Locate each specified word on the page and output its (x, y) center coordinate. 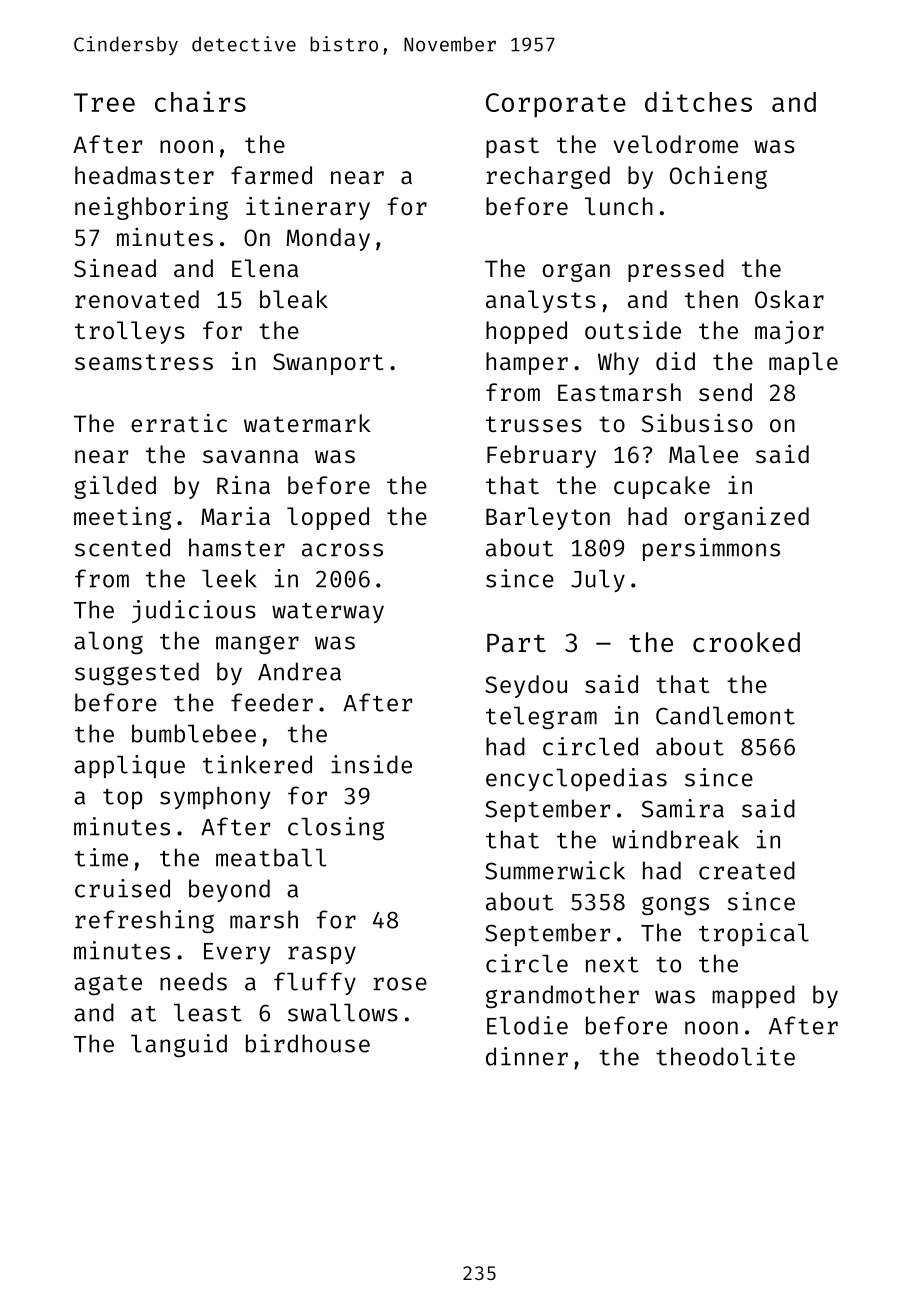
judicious (194, 611)
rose (400, 984)
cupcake (662, 487)
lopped (328, 518)
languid (179, 1046)
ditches (698, 101)
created (747, 870)
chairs (200, 101)
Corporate (556, 105)
